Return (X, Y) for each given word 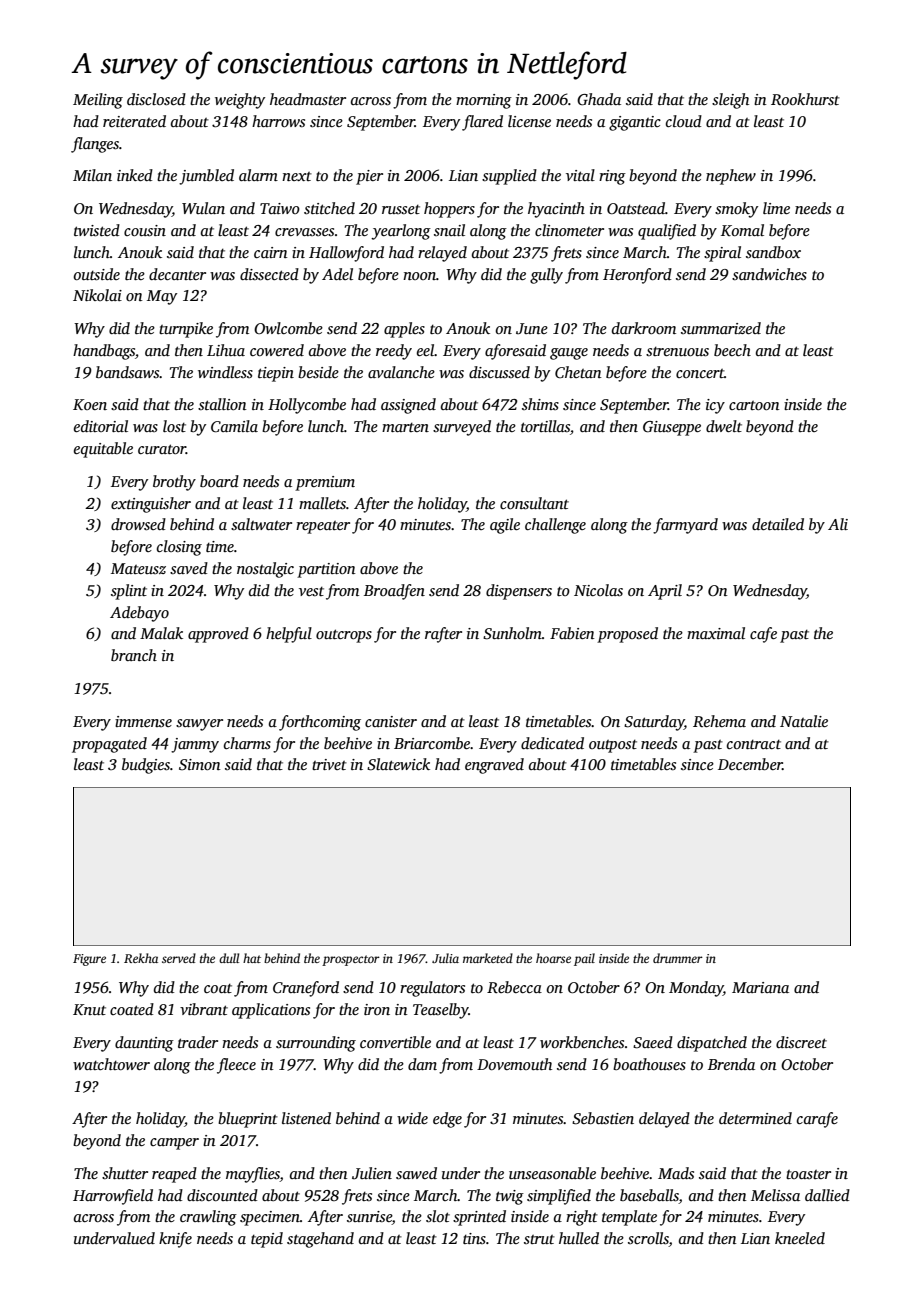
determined (755, 1118)
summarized (721, 328)
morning (484, 101)
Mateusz (138, 568)
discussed (499, 372)
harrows (278, 121)
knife (175, 1240)
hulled (579, 1238)
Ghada (599, 99)
